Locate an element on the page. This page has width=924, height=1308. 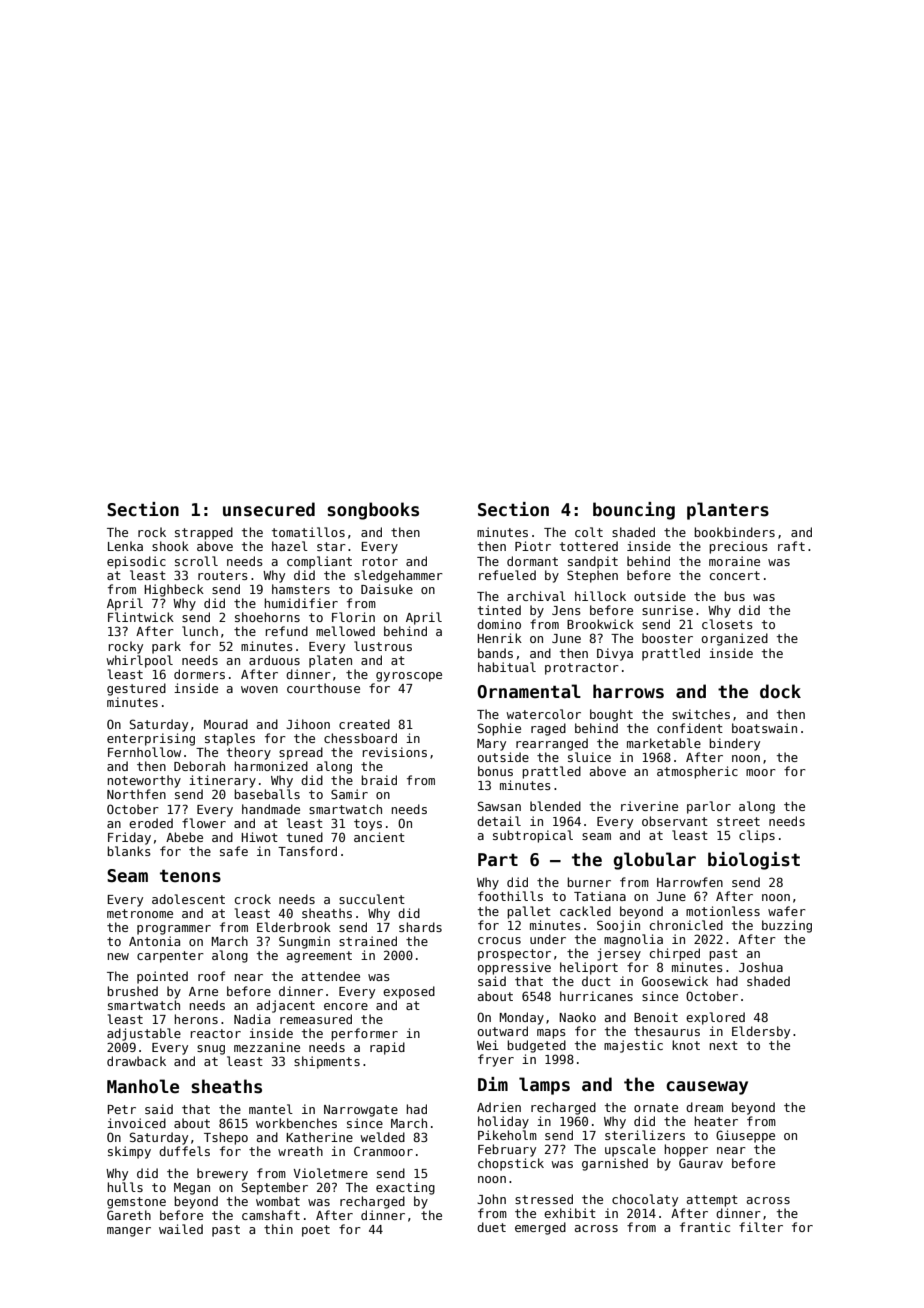
adjacent is located at coordinates (286, 1006).
